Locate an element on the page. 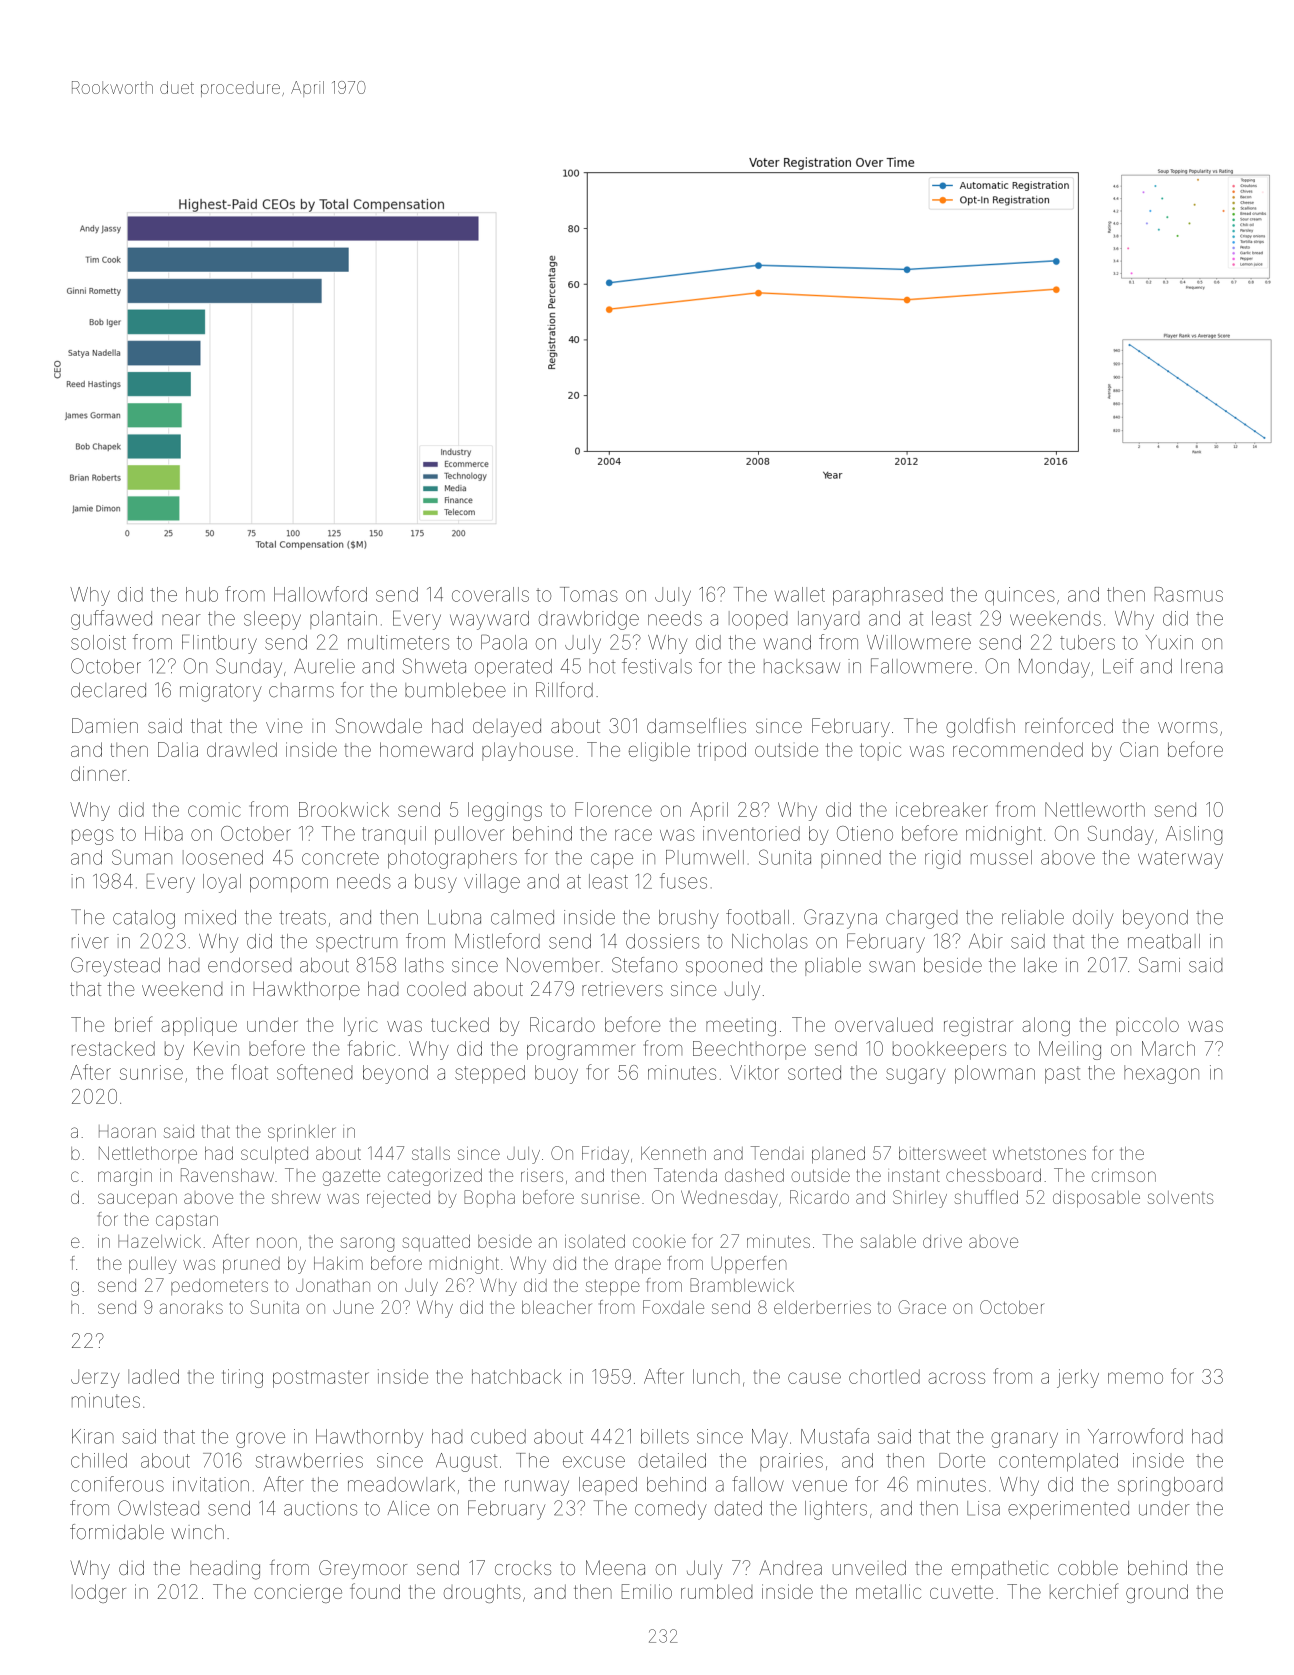 The image size is (1294, 1675). sprinkler is located at coordinates (302, 1133).
